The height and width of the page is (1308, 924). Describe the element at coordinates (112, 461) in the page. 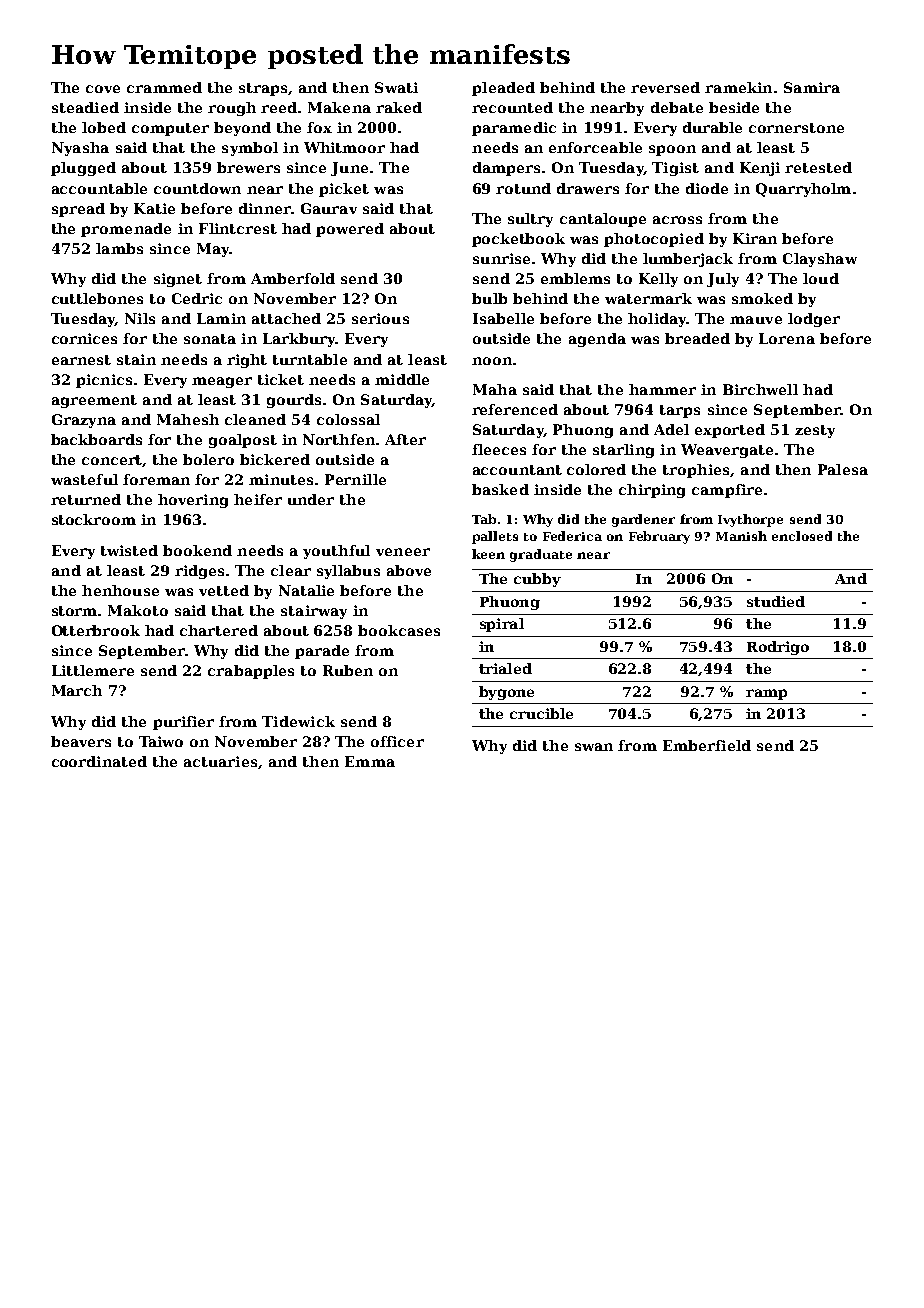

I see `concert` at that location.
